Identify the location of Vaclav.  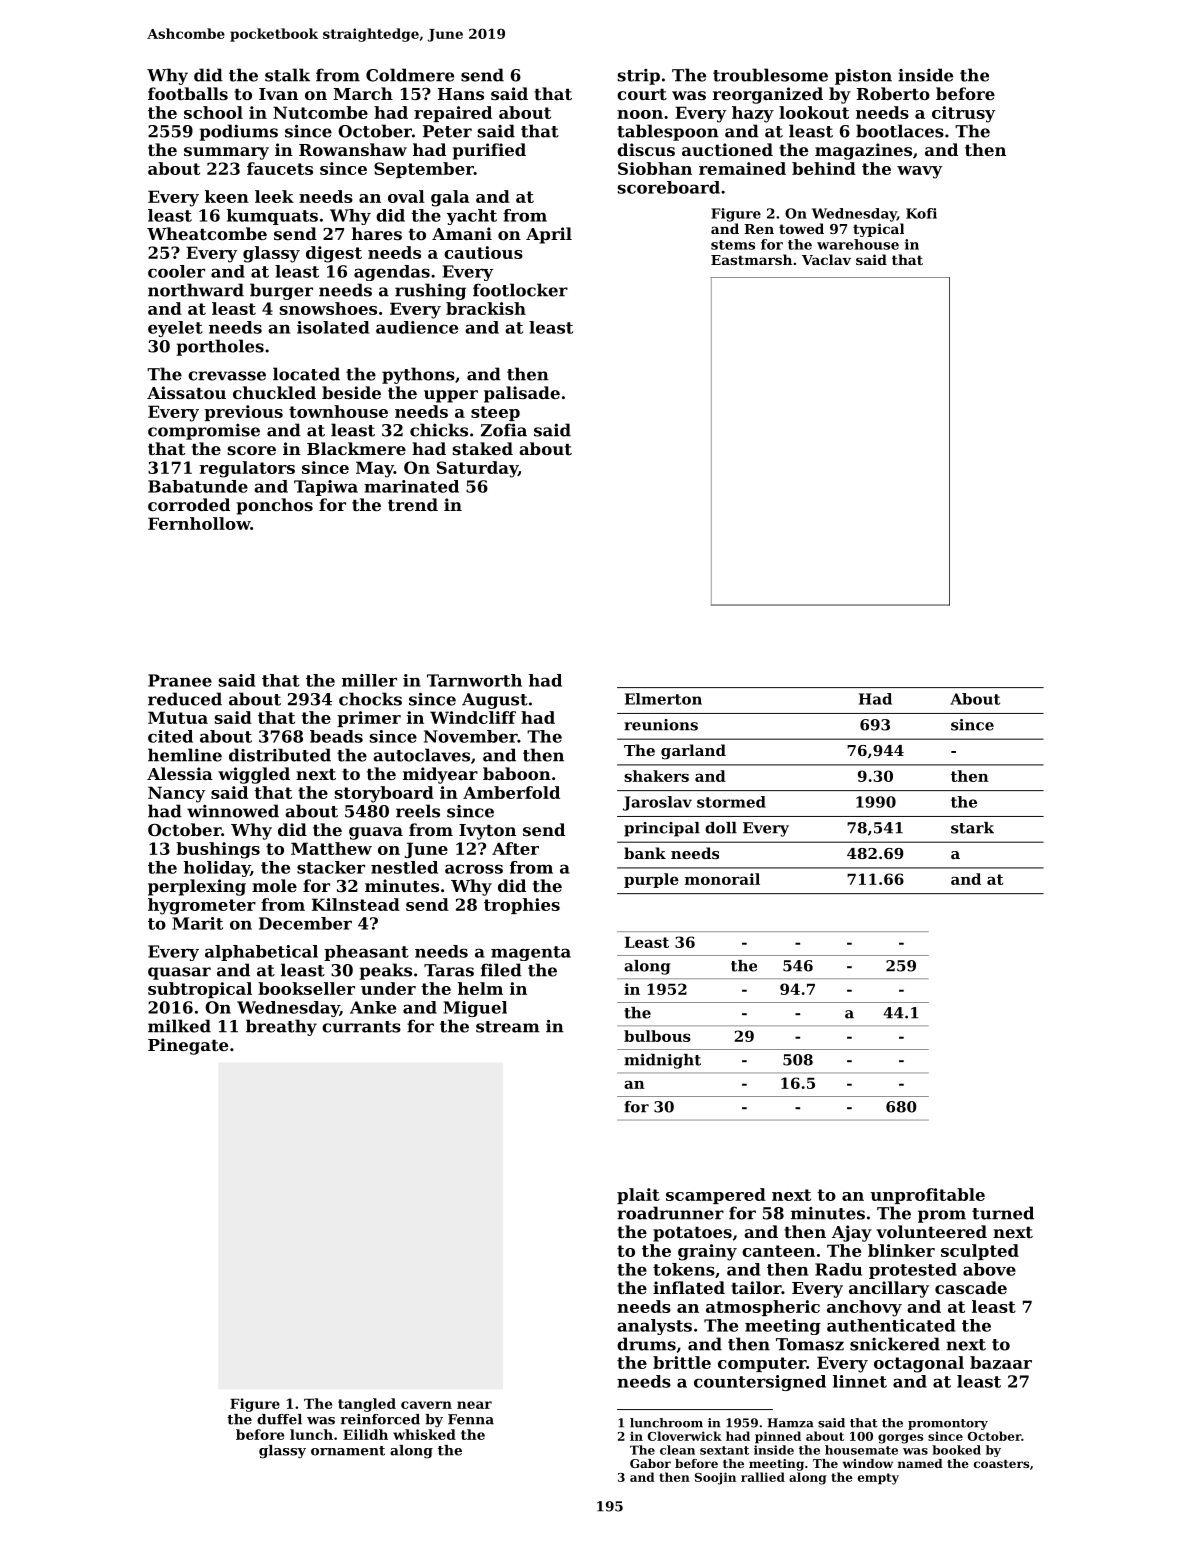
(826, 259).
